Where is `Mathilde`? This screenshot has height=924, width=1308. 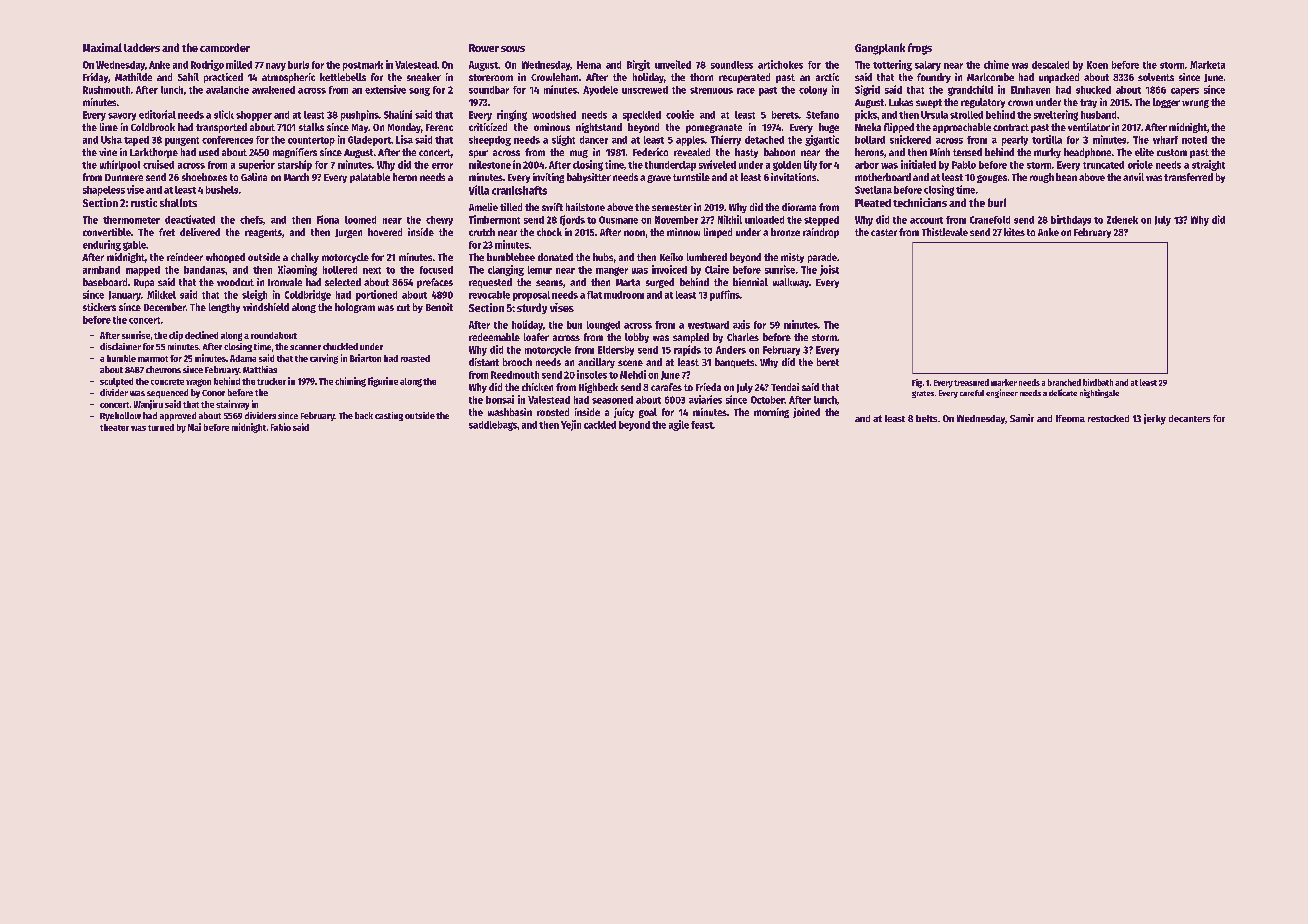
Mathilde is located at coordinates (133, 77).
